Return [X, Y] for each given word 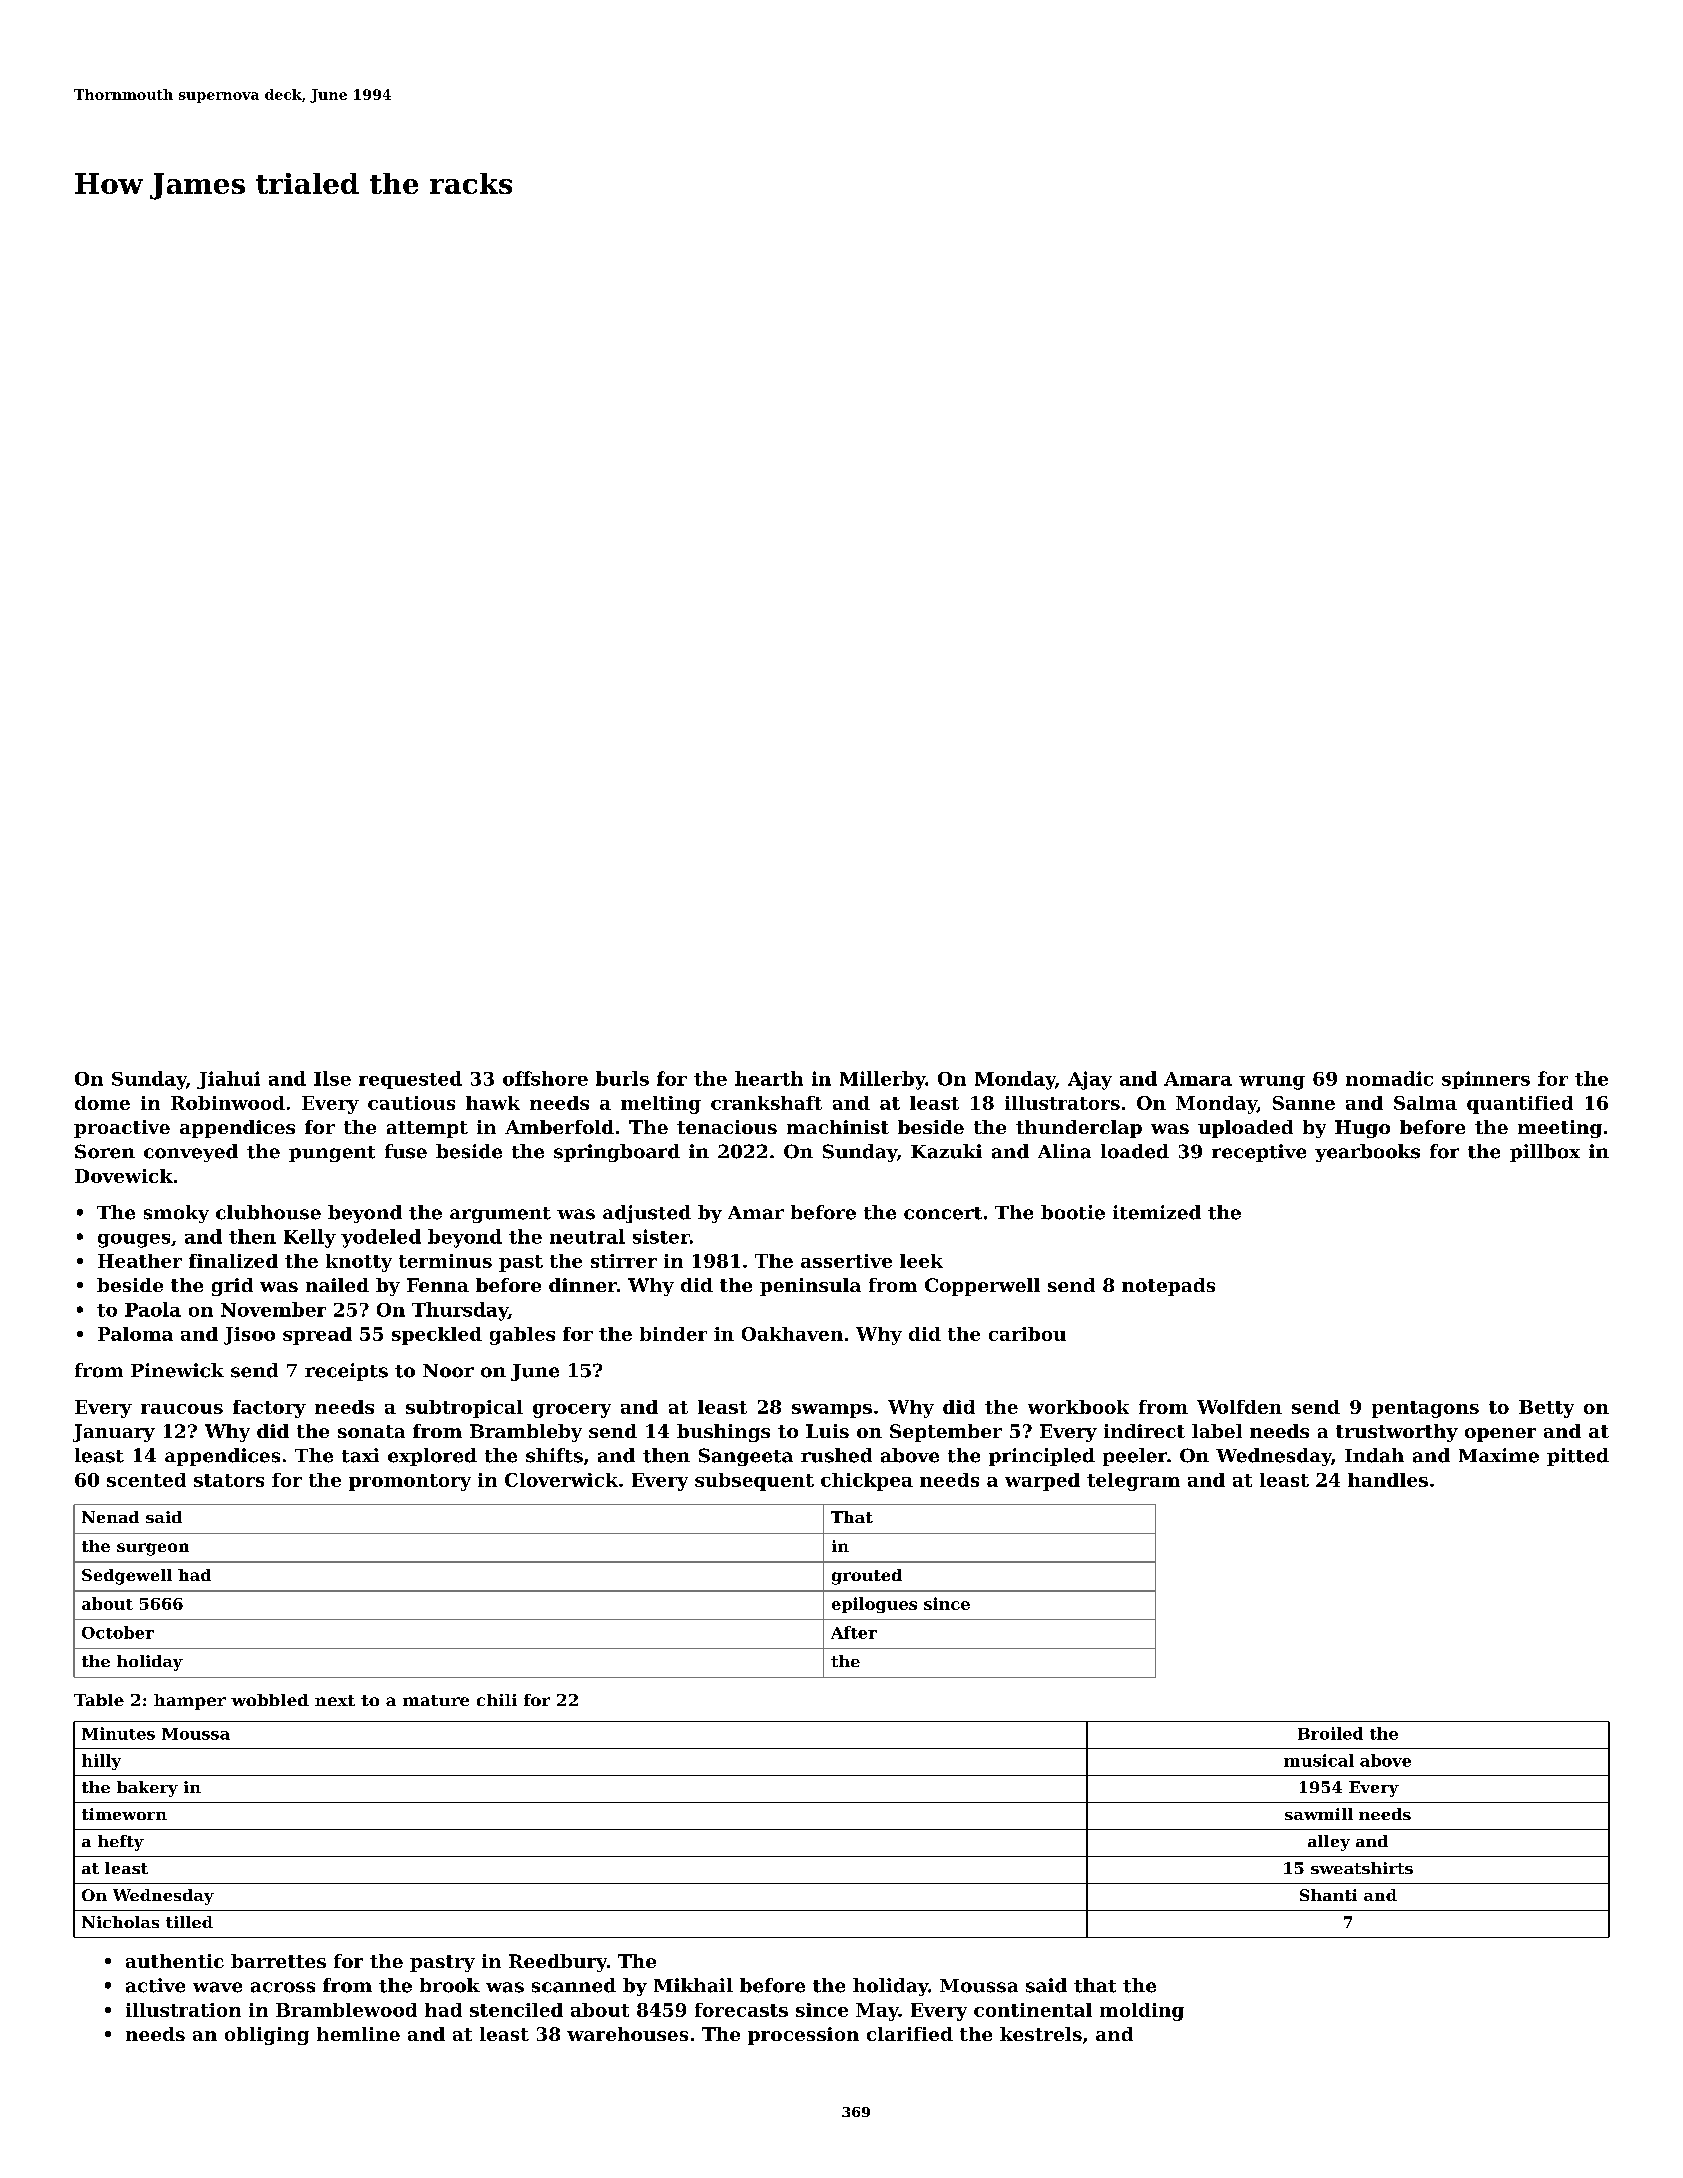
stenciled [516, 2010]
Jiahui [228, 1080]
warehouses [627, 2034]
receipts [346, 1372]
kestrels [1041, 2034]
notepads [1168, 1287]
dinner [583, 1285]
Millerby [883, 1080]
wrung [1272, 1083]
